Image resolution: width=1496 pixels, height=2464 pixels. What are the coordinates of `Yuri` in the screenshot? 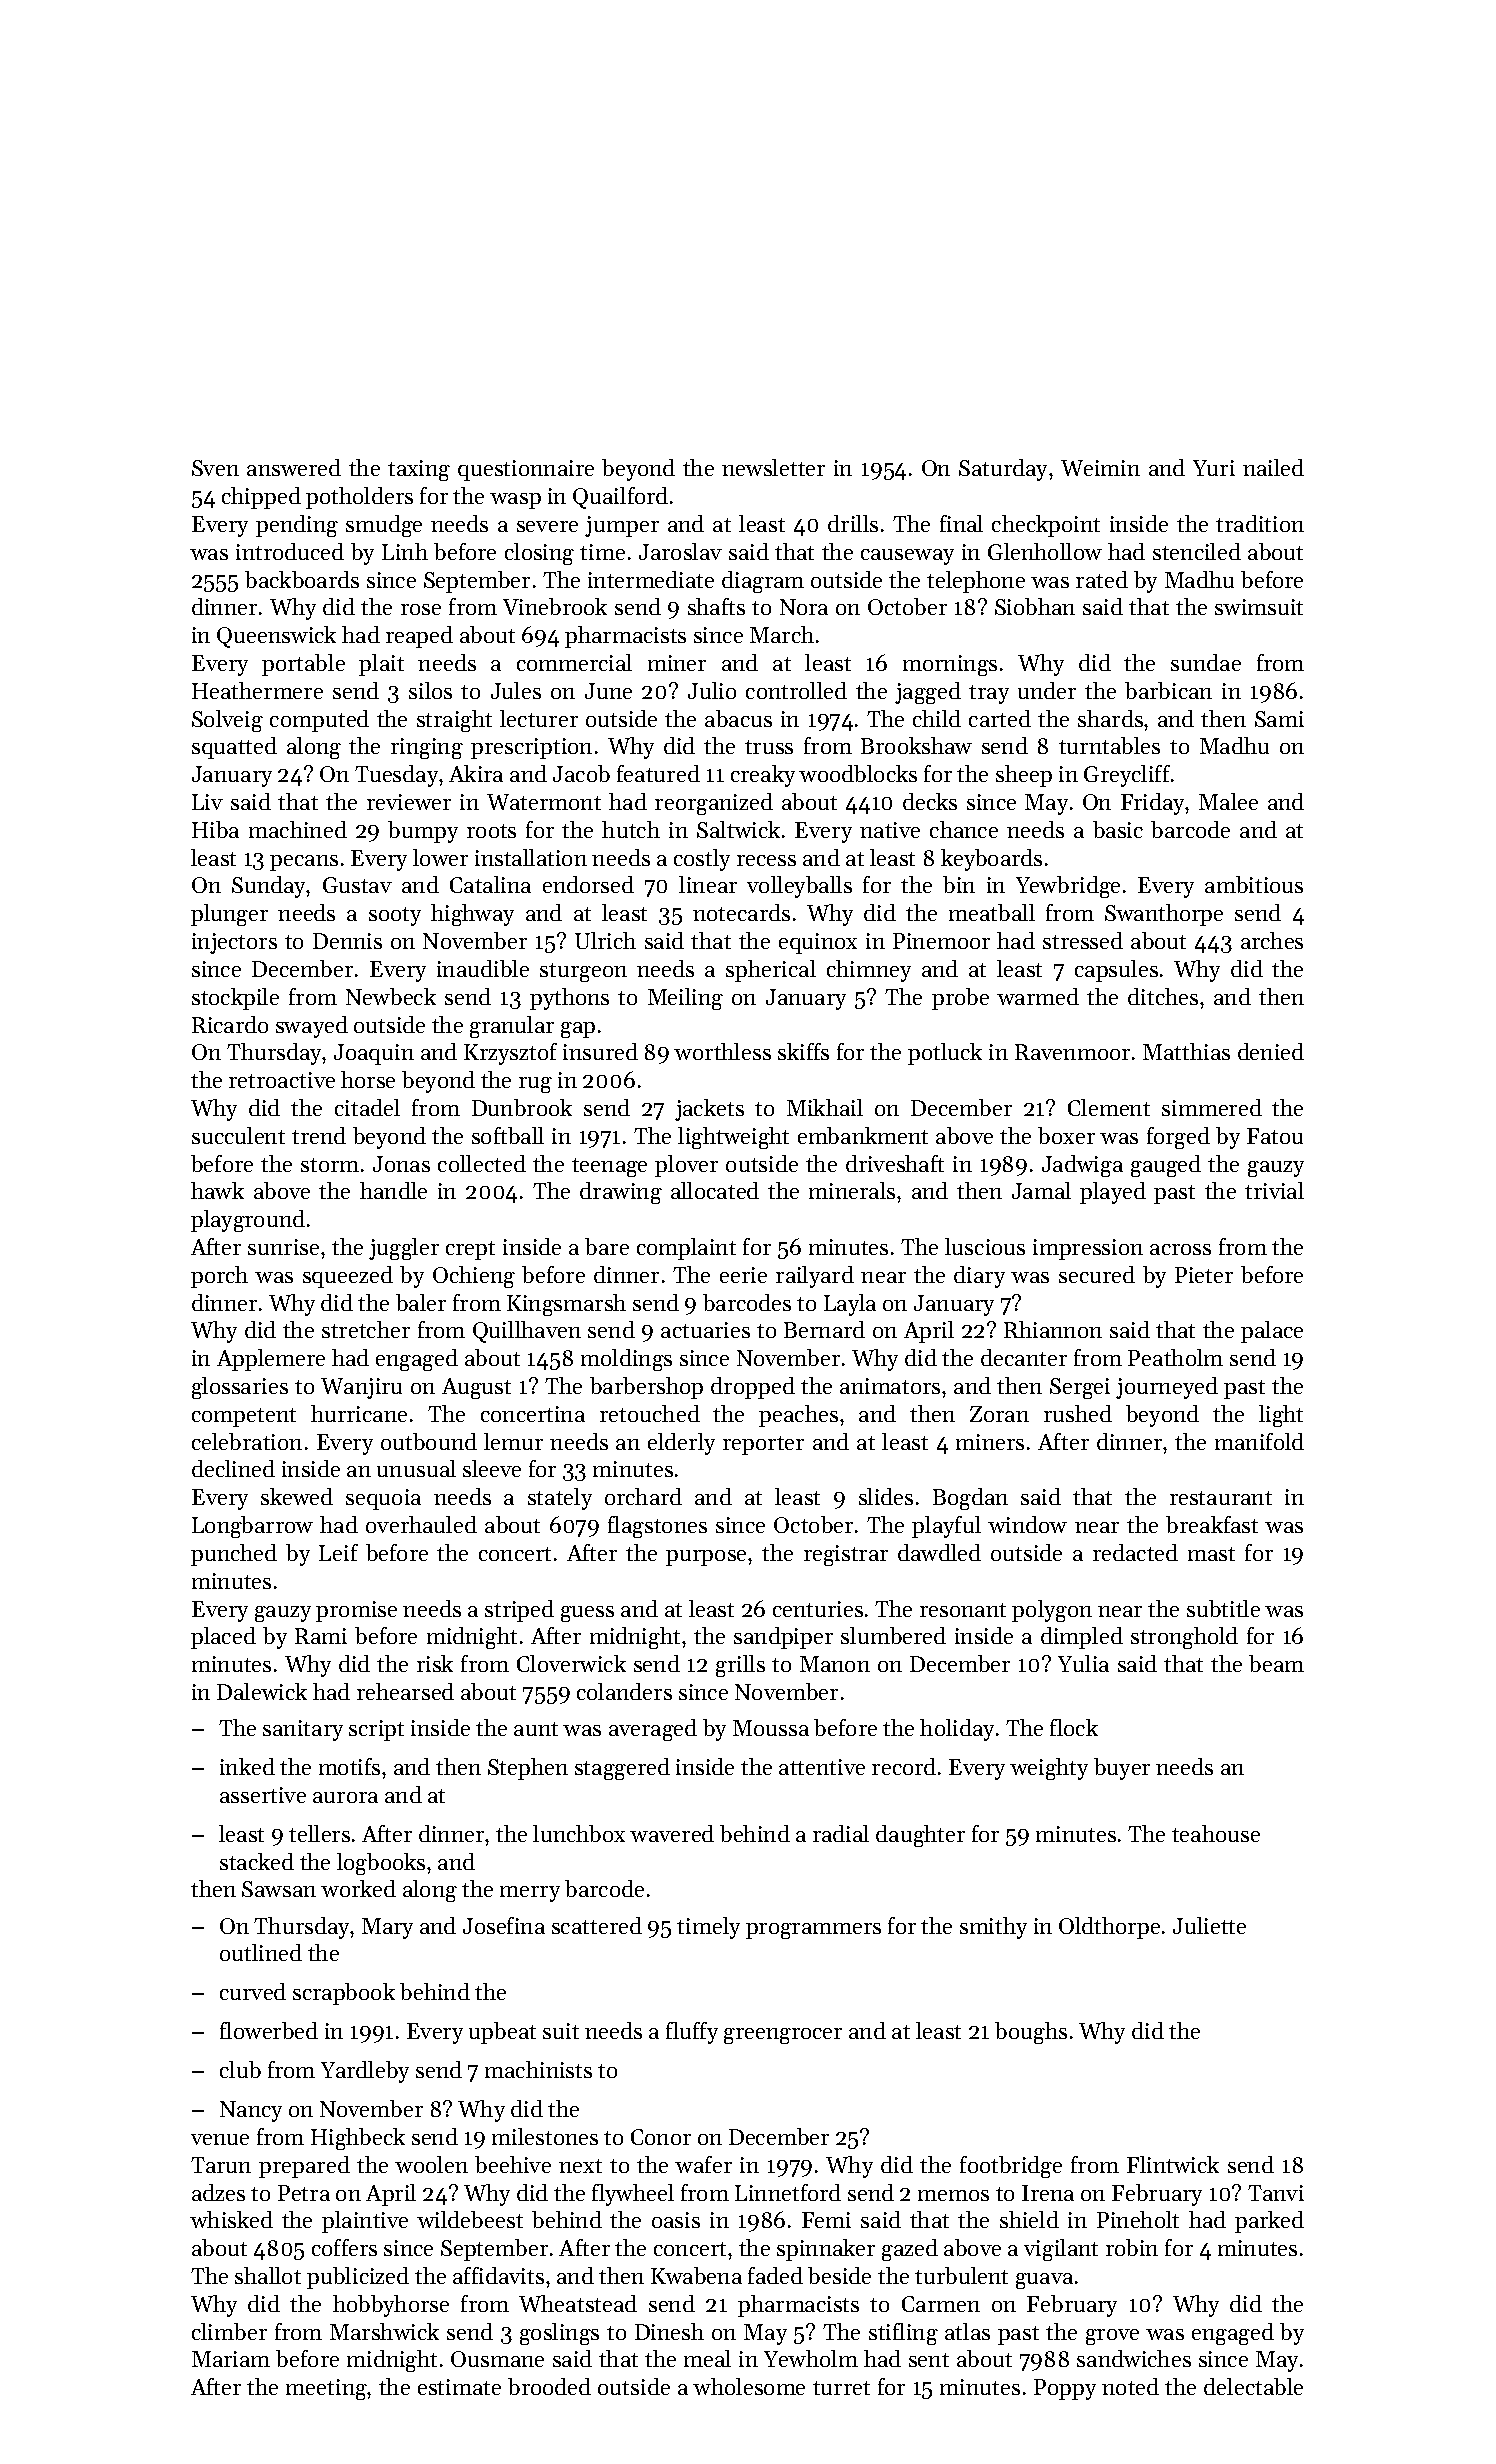 It's located at (1214, 468).
